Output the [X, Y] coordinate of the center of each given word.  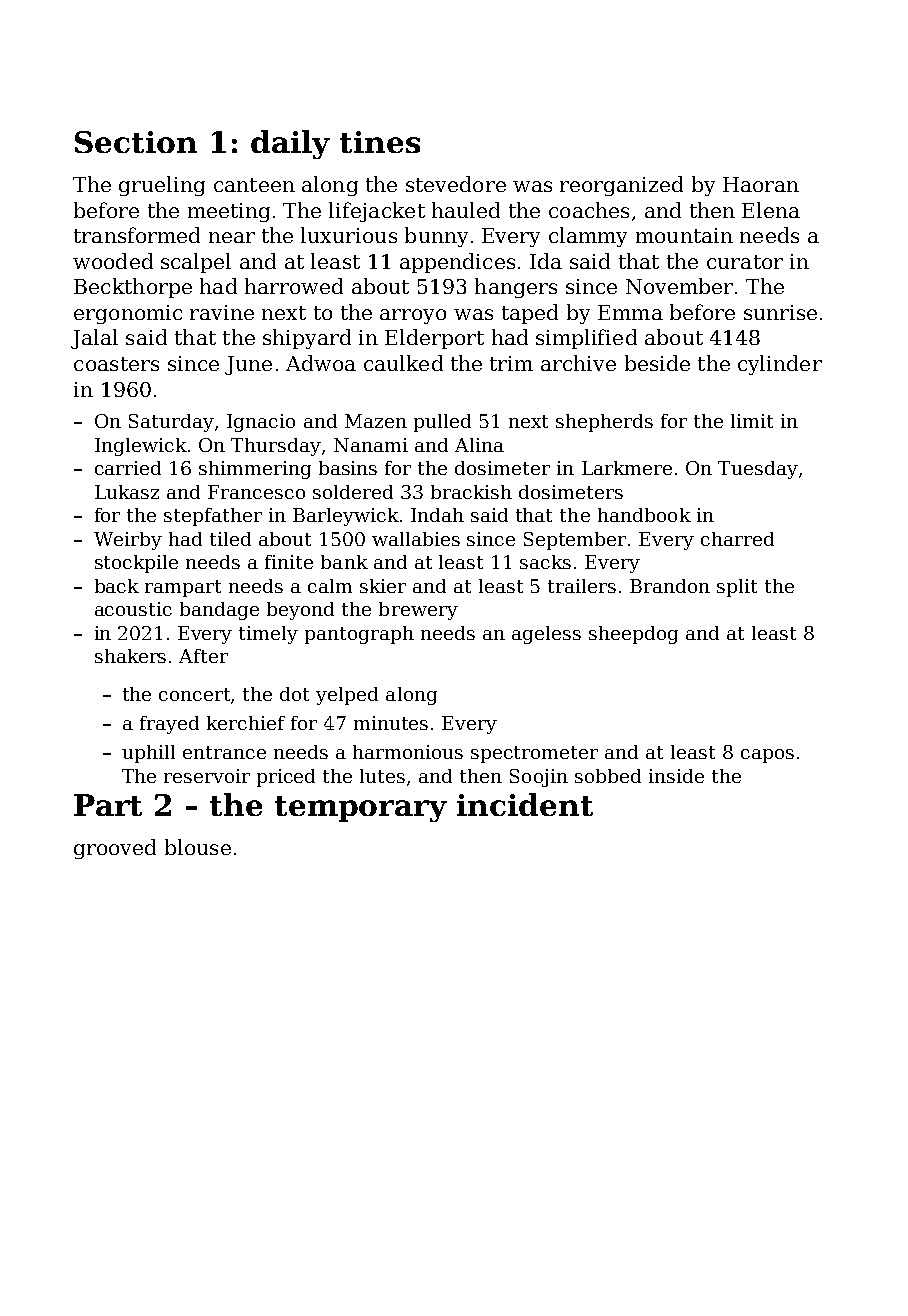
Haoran [761, 184]
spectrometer [534, 754]
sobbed [608, 776]
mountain [684, 235]
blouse [198, 847]
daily [290, 144]
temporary [361, 809]
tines [380, 142]
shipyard [307, 339]
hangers [516, 288]
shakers [130, 656]
